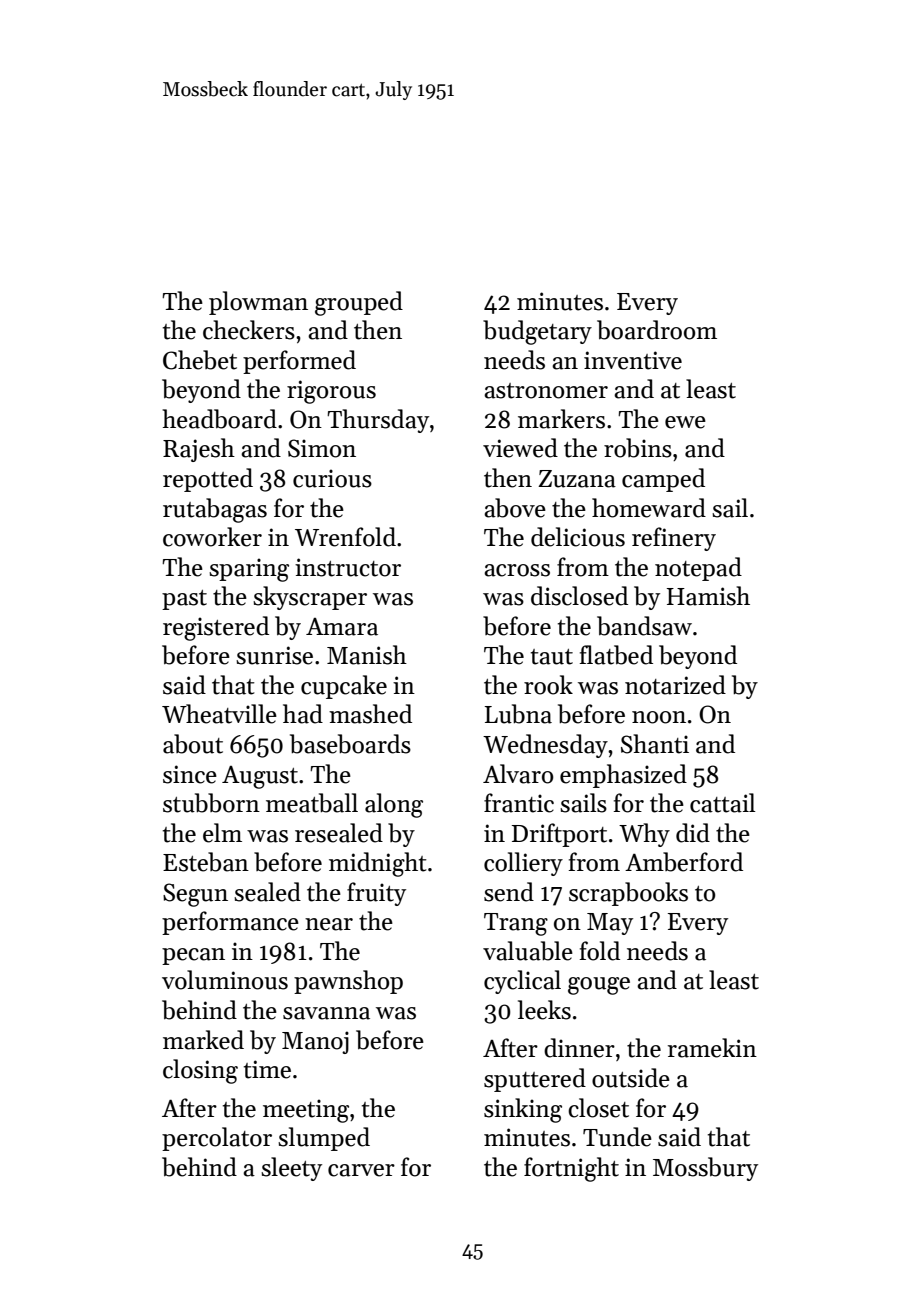  I want to click on skyscraper, so click(310, 598).
